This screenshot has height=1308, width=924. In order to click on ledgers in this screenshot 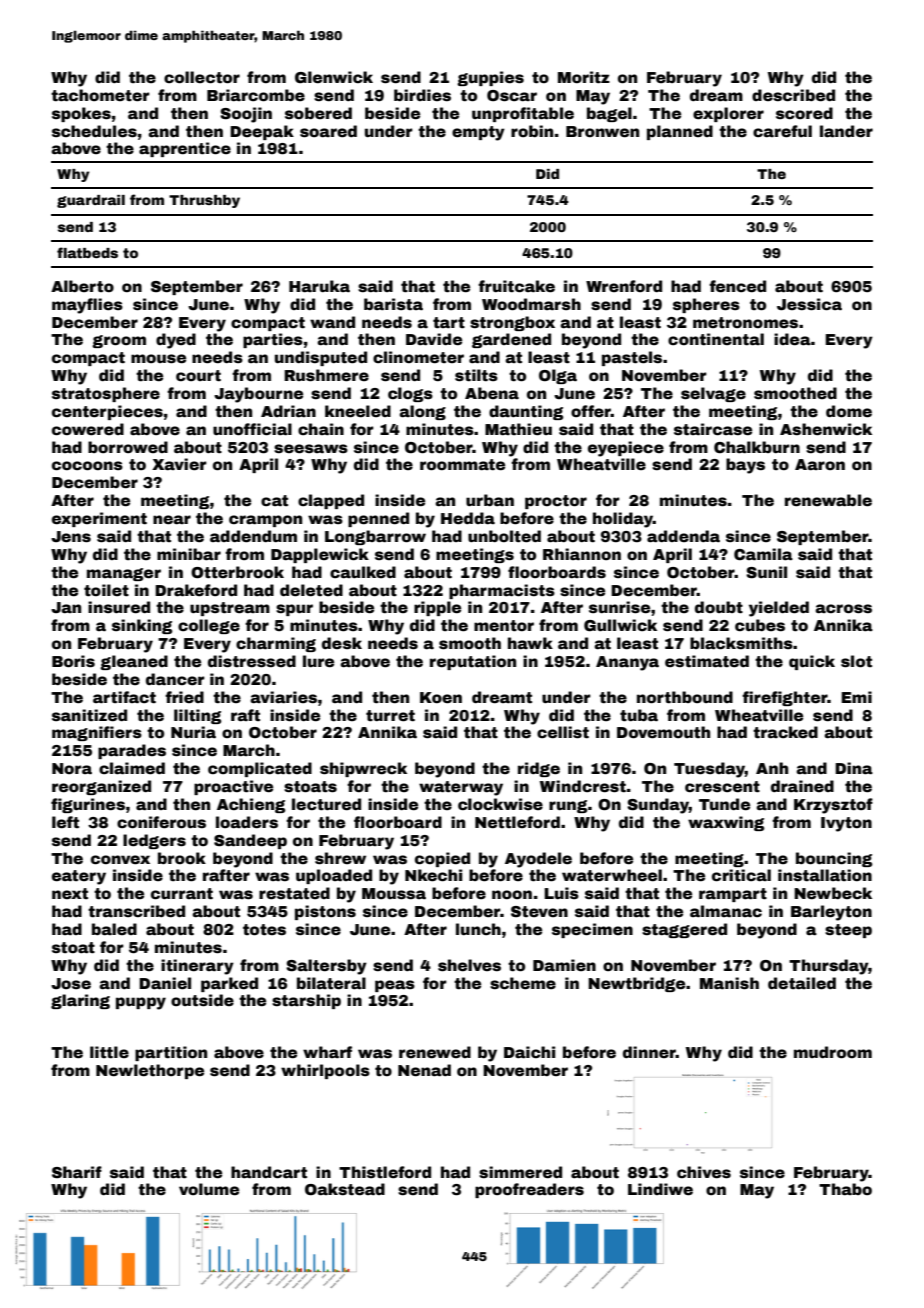, I will do `click(154, 841)`.
